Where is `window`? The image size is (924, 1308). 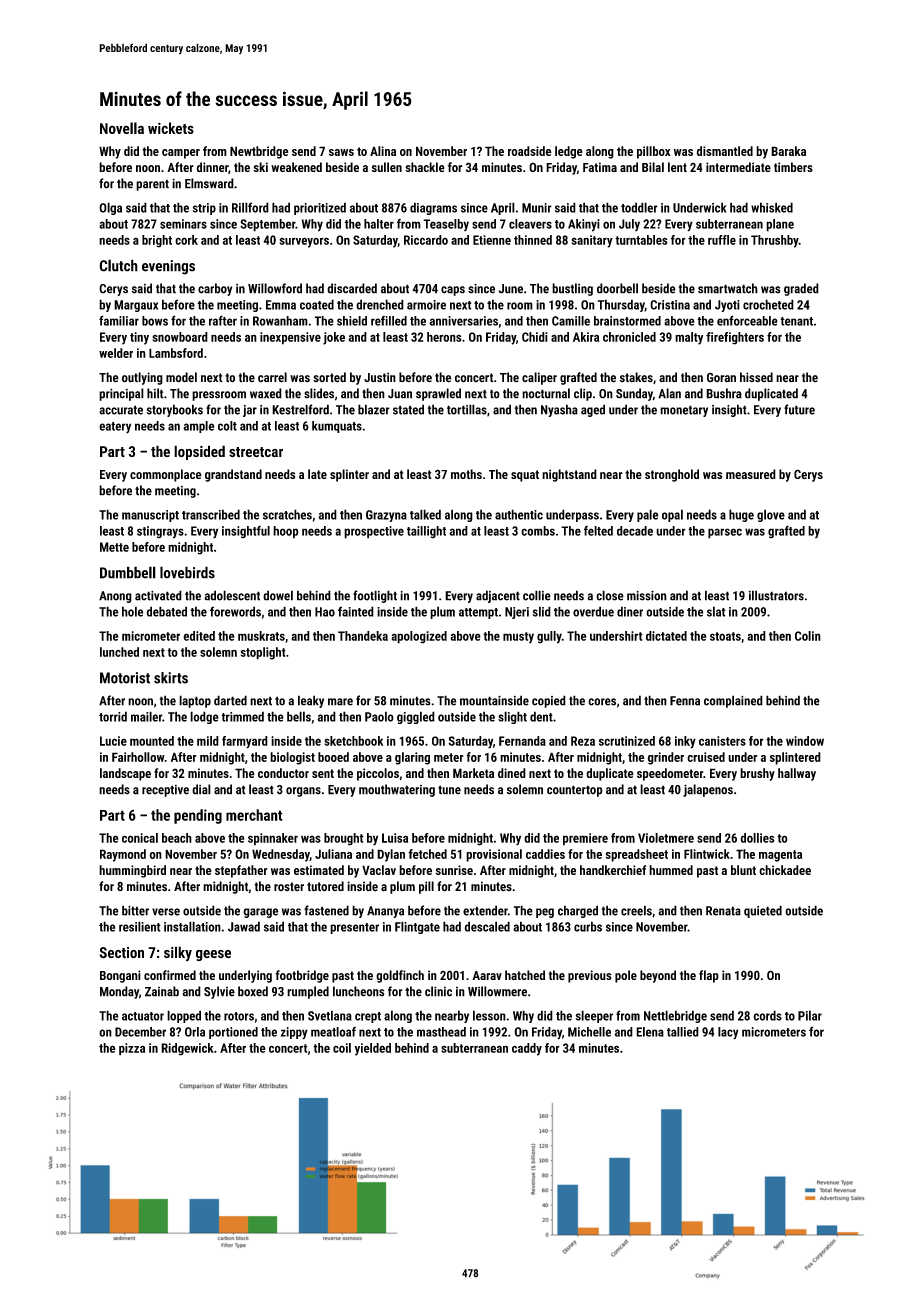 window is located at coordinates (805, 741).
